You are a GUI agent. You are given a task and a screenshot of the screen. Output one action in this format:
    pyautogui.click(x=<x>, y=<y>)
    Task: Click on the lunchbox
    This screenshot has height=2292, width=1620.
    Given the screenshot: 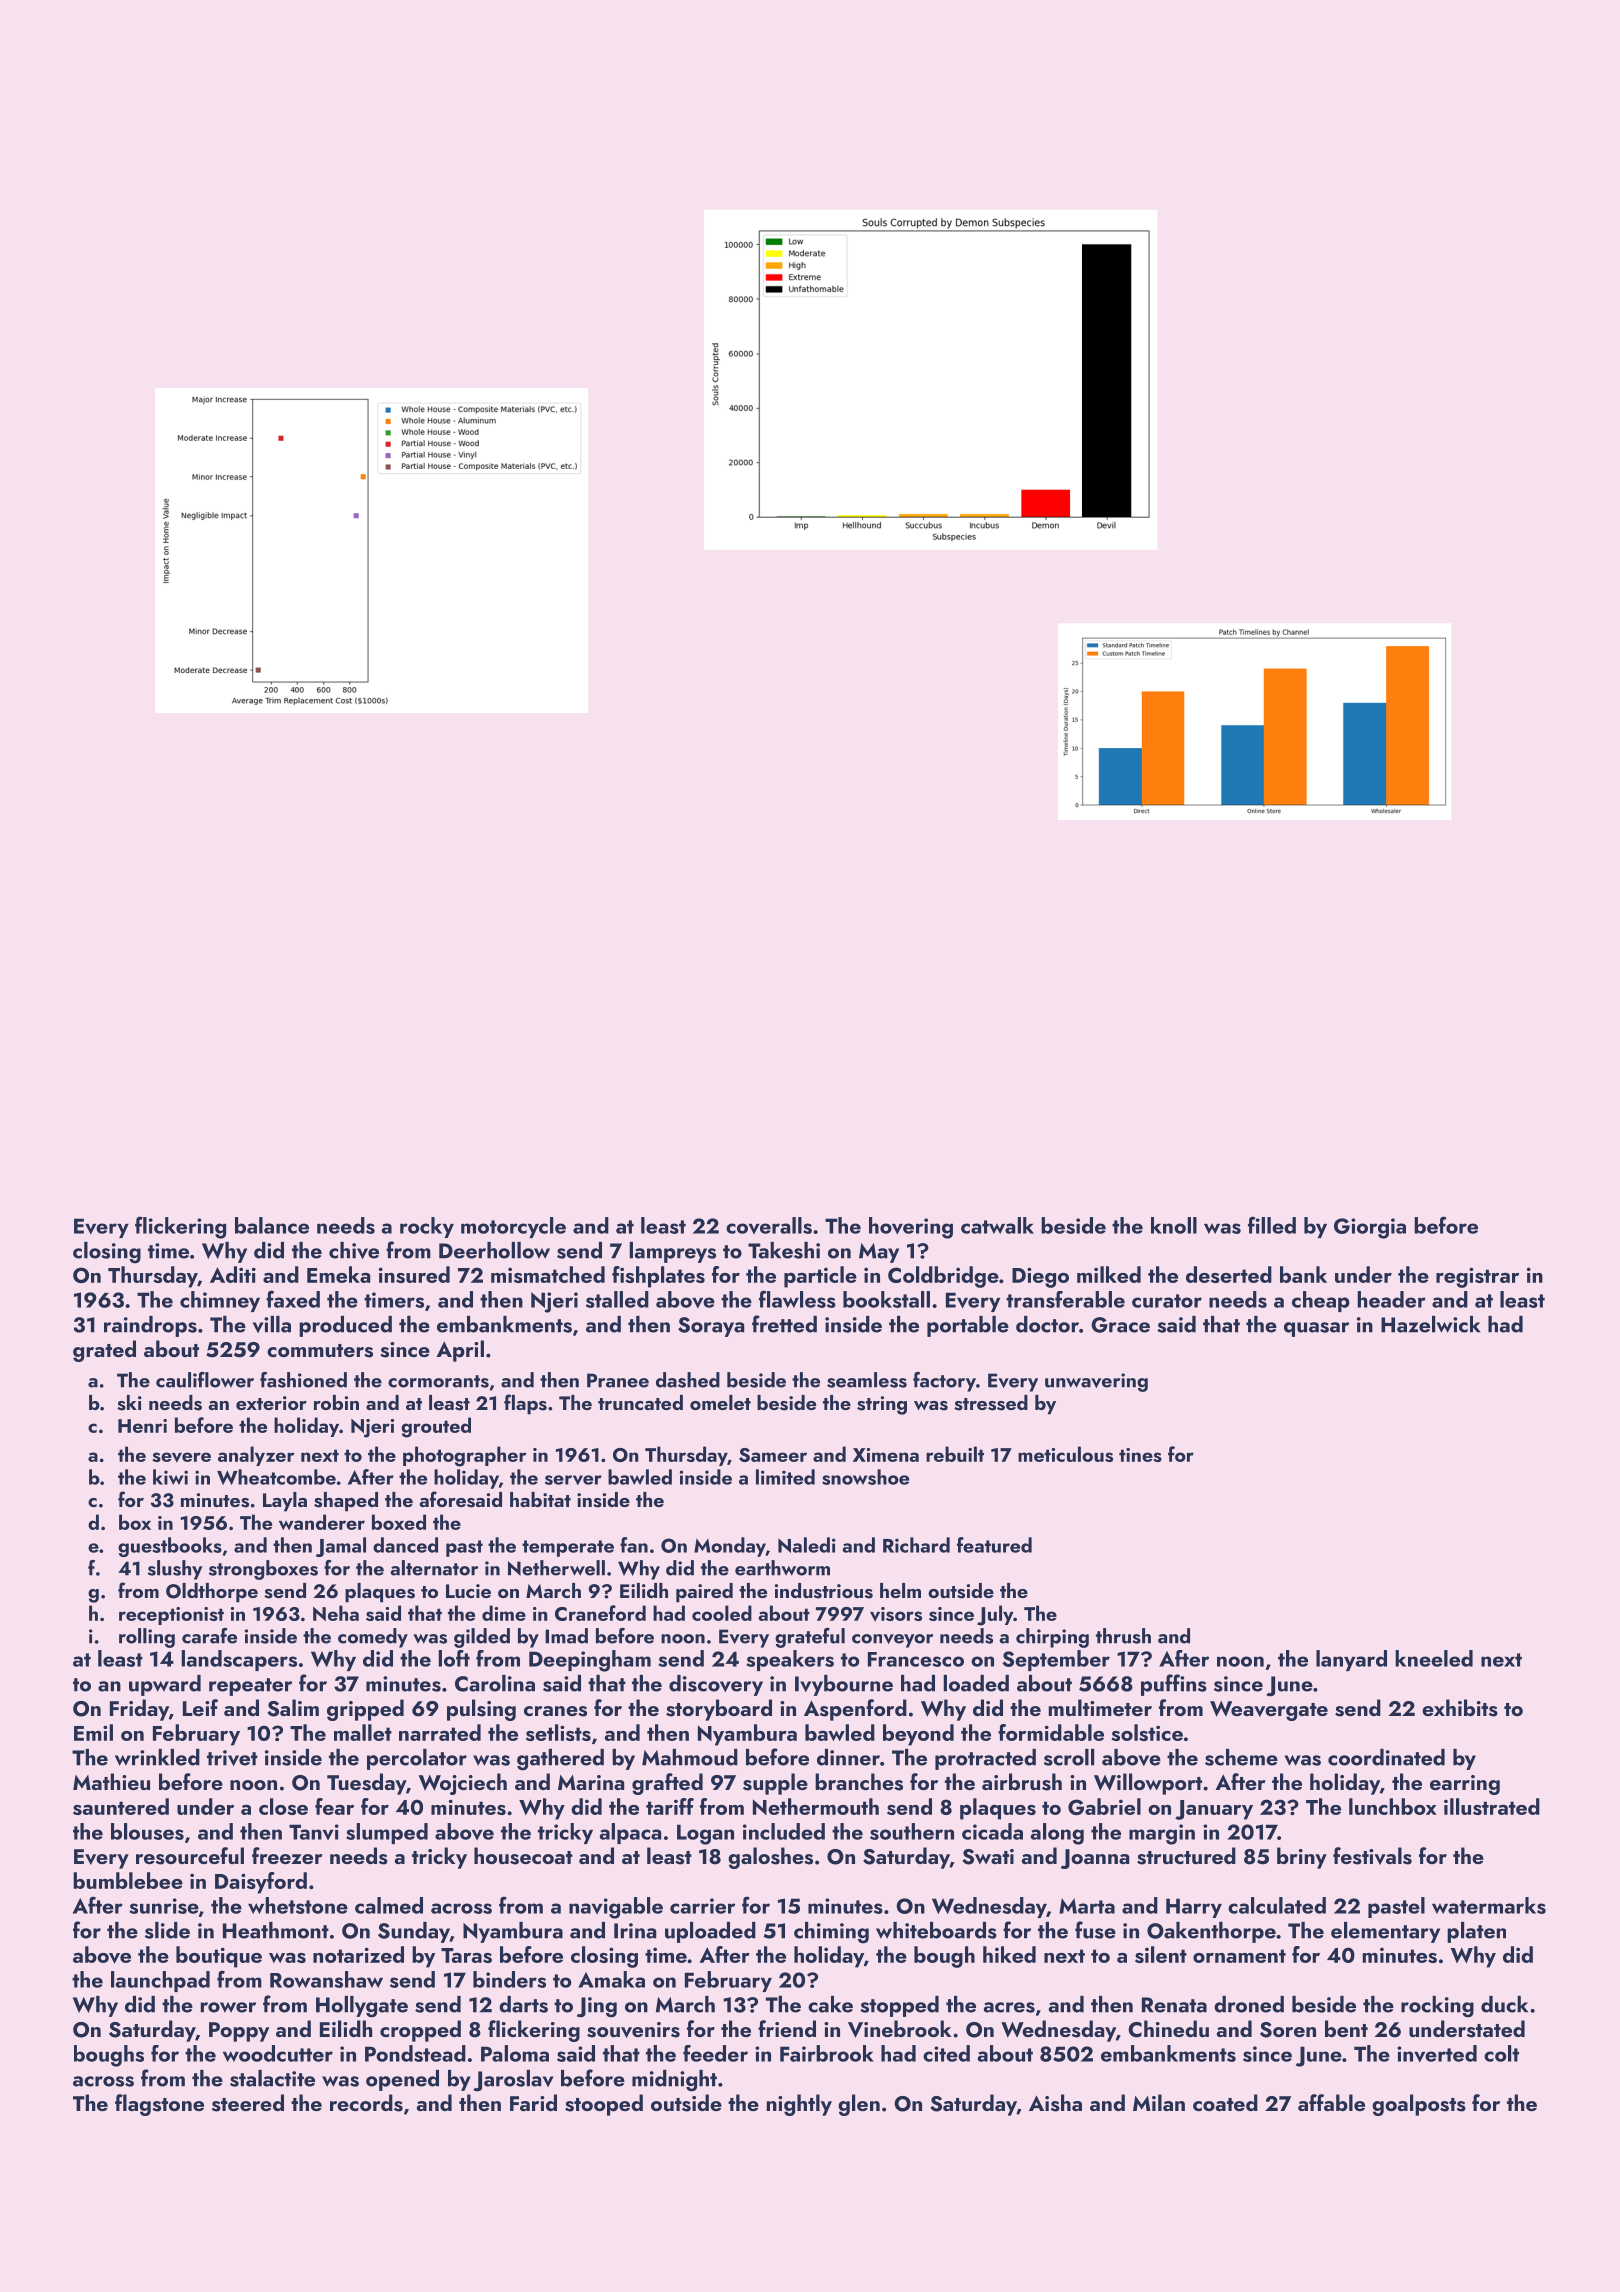 What is the action you would take?
    pyautogui.click(x=1393, y=1806)
